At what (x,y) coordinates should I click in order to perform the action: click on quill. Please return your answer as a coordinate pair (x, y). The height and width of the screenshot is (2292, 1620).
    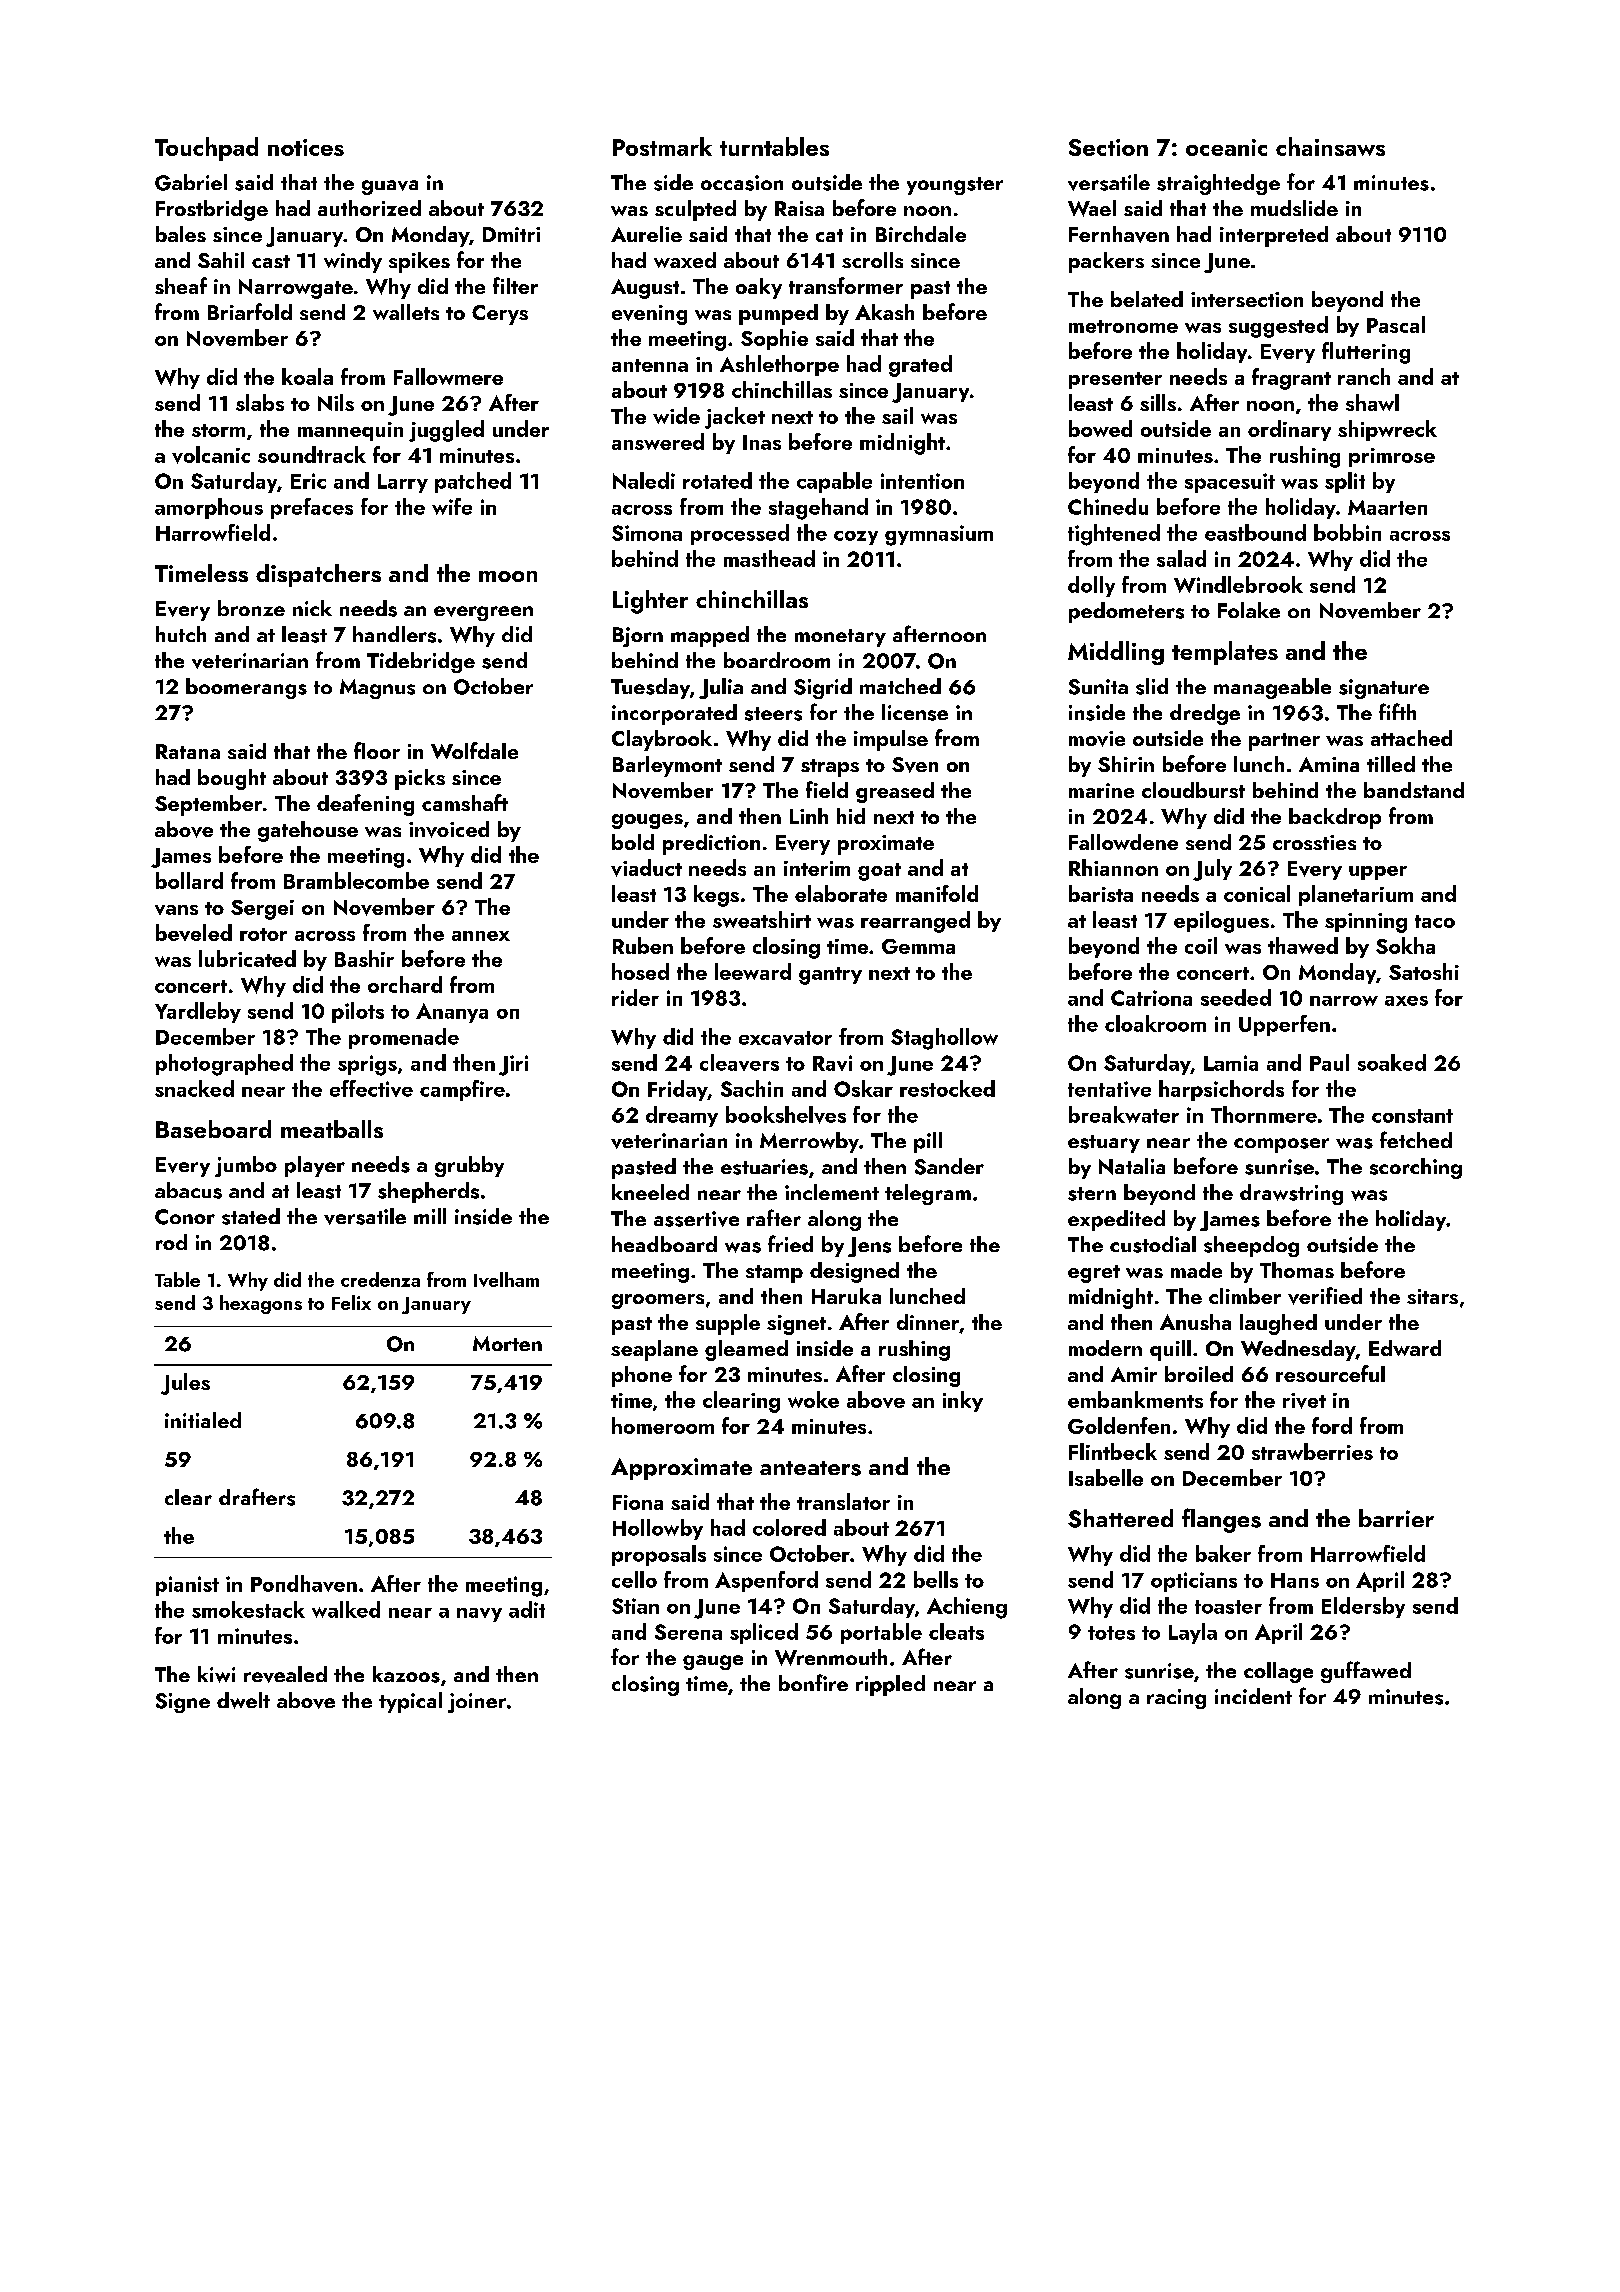
    Looking at the image, I should click on (1170, 1350).
